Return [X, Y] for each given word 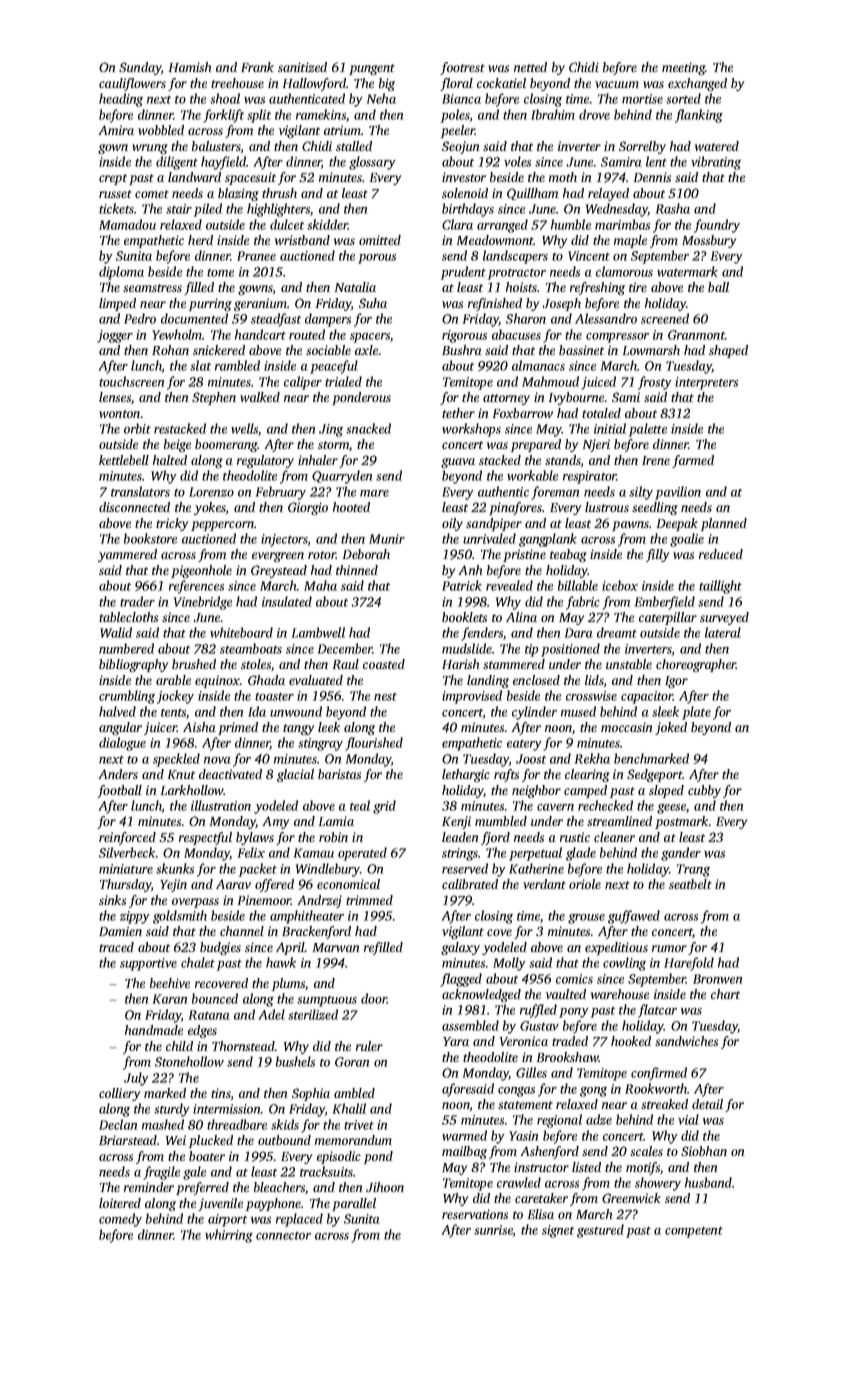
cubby [704, 791]
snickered [219, 350]
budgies [220, 948]
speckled [176, 760]
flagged [461, 980]
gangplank [548, 540]
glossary [372, 163]
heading [121, 100]
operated [362, 854]
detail [707, 1104]
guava [458, 463]
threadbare [237, 1124]
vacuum [617, 84]
